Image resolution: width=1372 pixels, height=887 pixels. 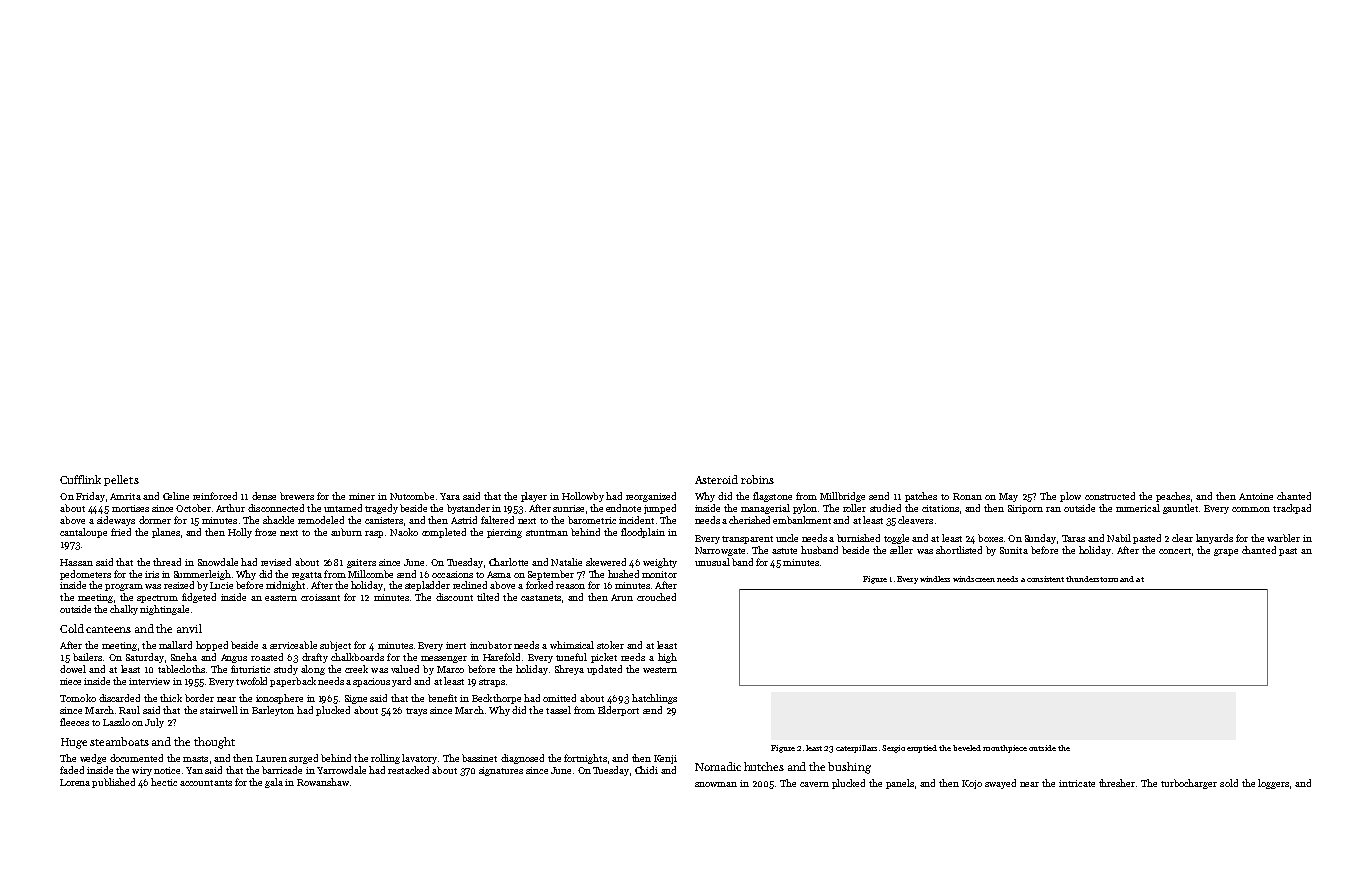 I want to click on western, so click(x=660, y=670).
